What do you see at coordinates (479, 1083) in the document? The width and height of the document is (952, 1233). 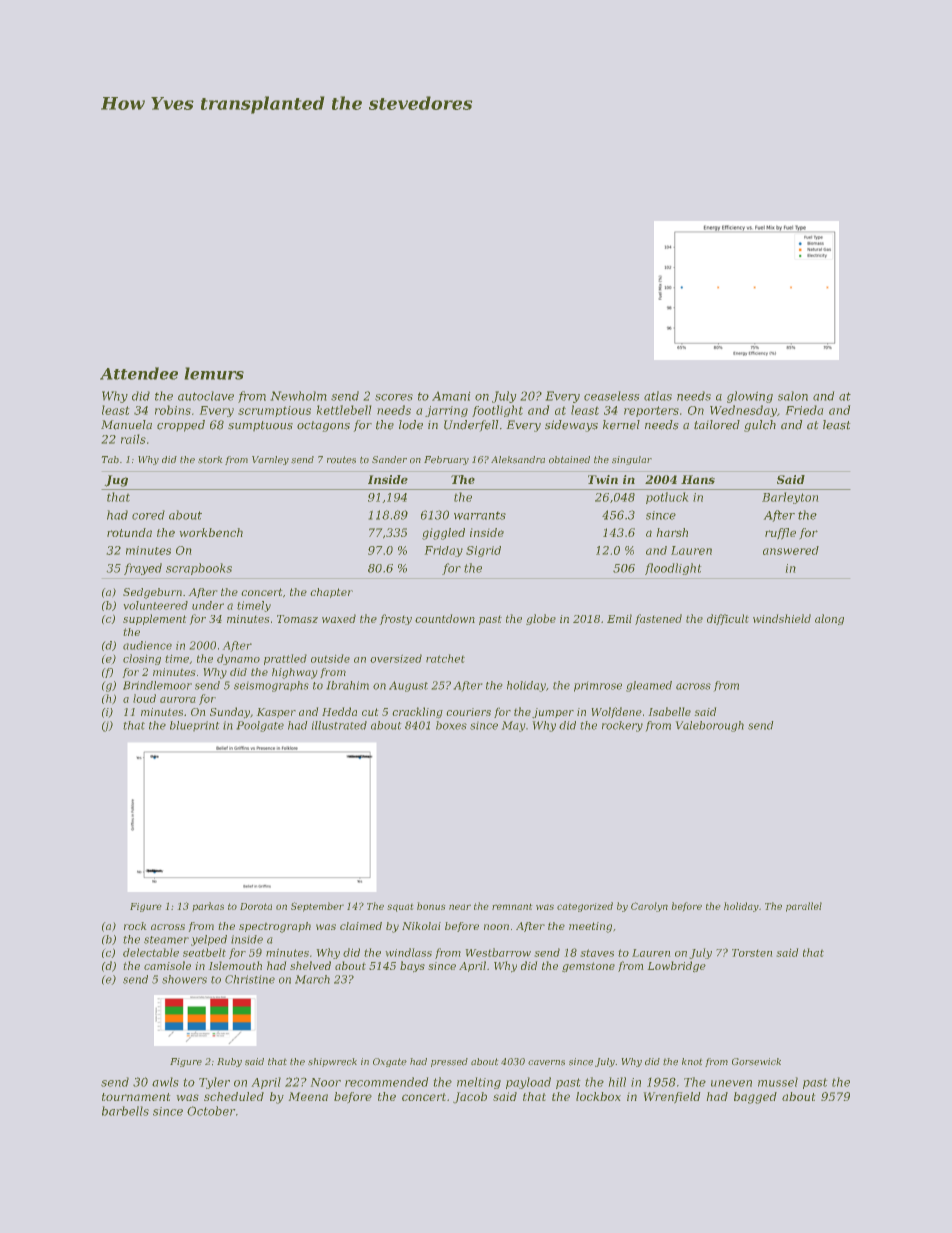 I see `melting` at bounding box center [479, 1083].
